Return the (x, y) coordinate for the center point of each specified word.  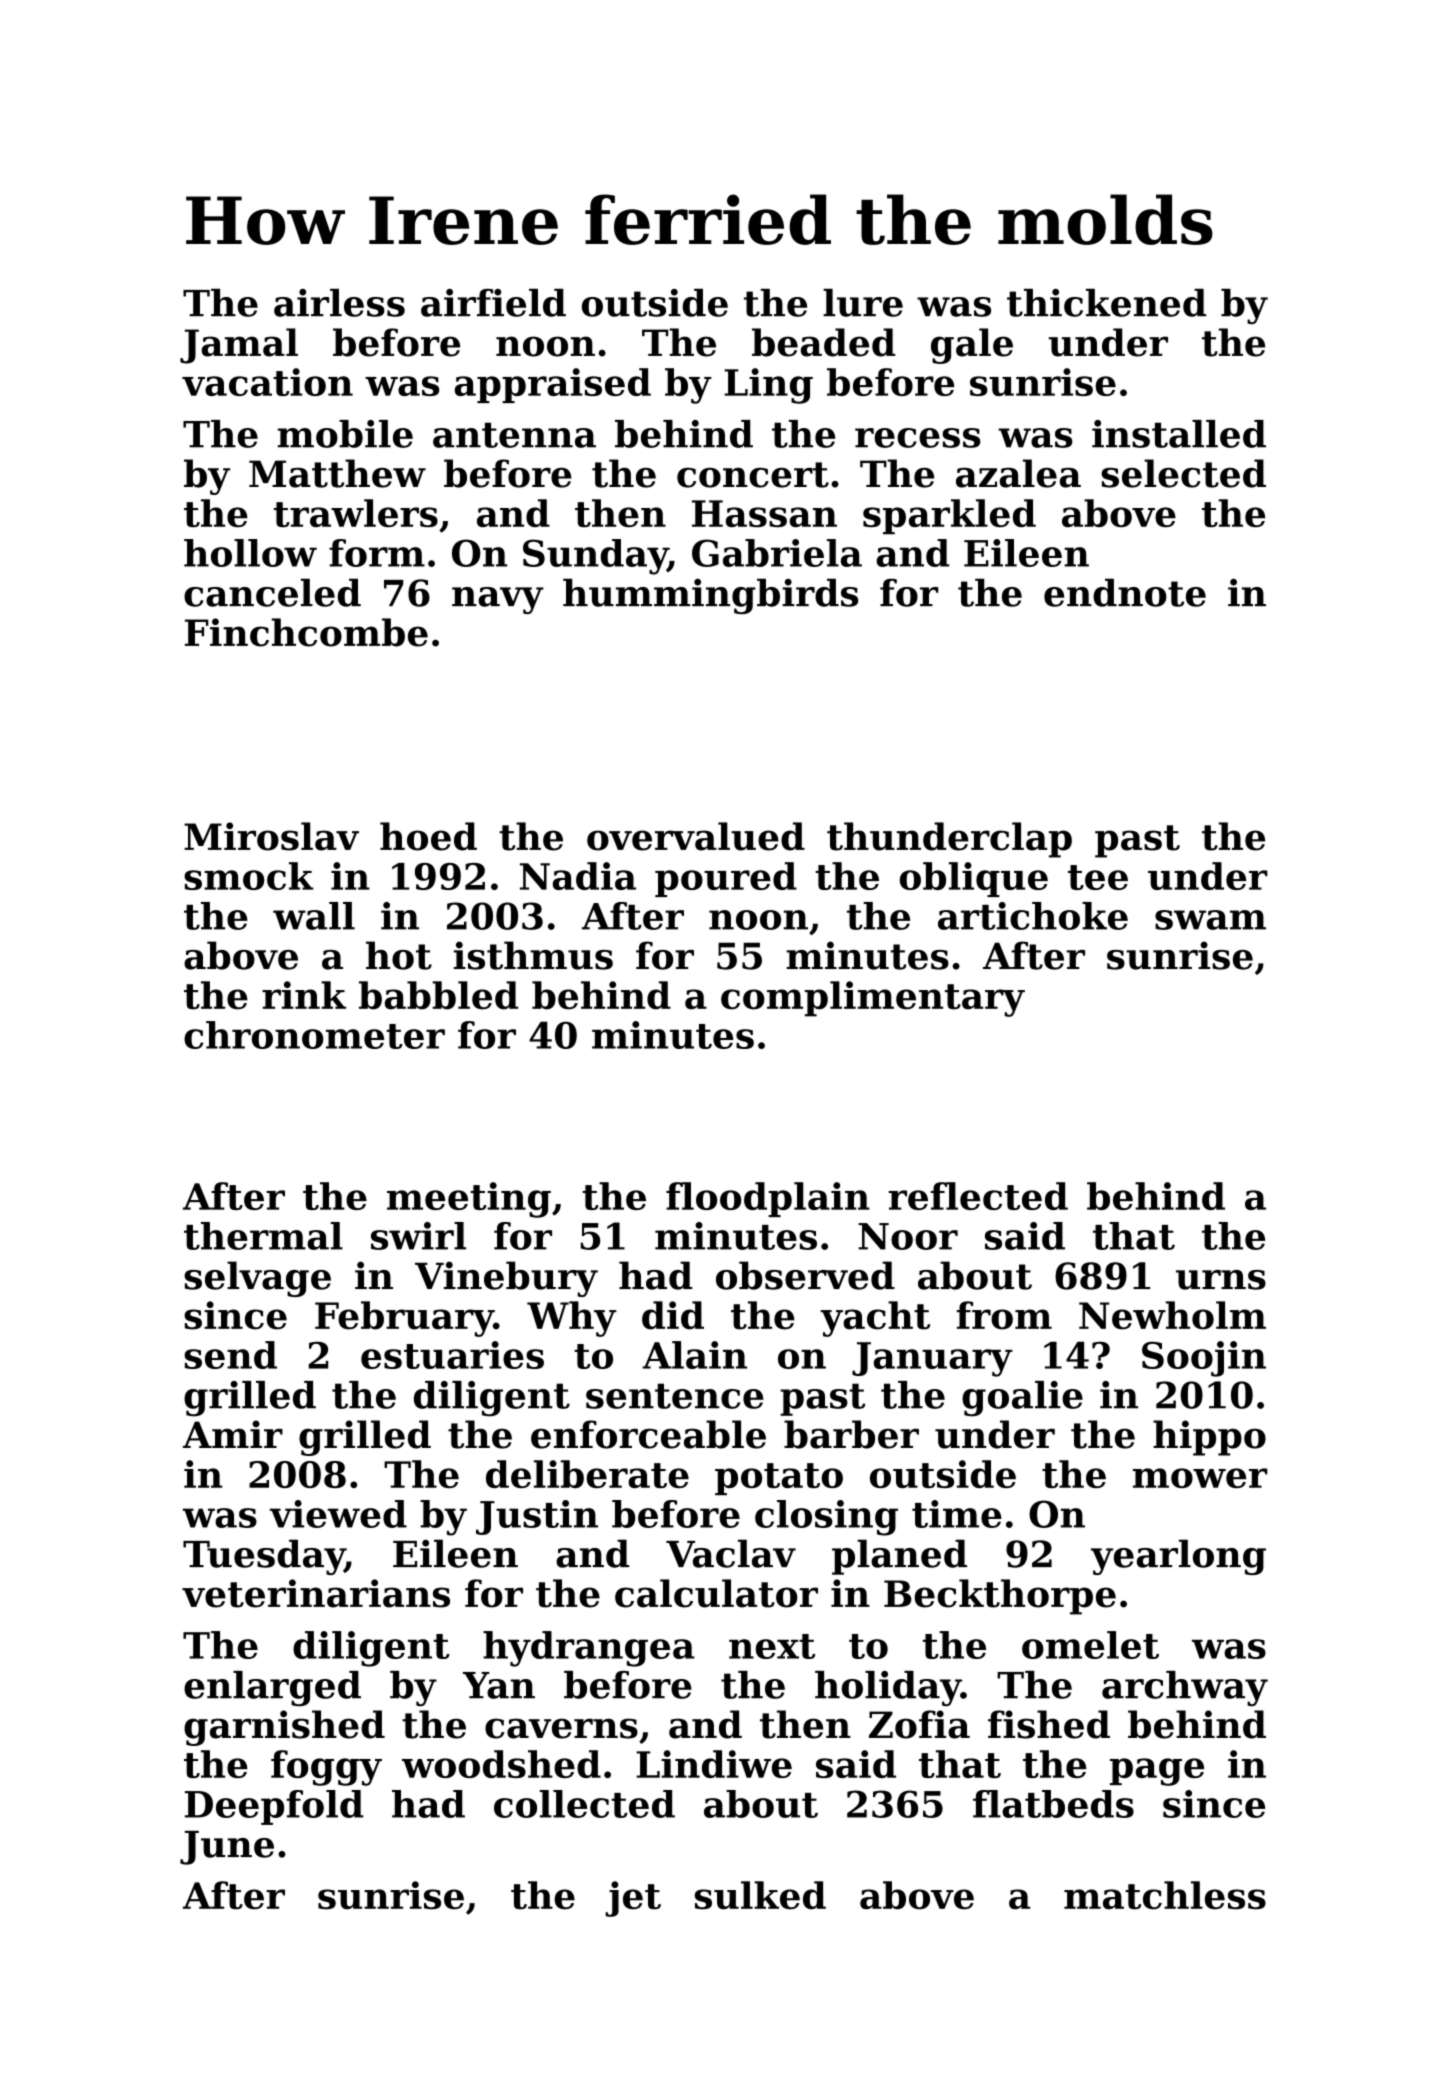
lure (863, 303)
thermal (263, 1236)
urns (1221, 1280)
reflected (978, 1196)
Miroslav (271, 836)
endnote (1125, 592)
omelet (1090, 1645)
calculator (716, 1593)
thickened (1107, 303)
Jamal (239, 346)
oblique (974, 879)
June (227, 1848)
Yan (499, 1685)
